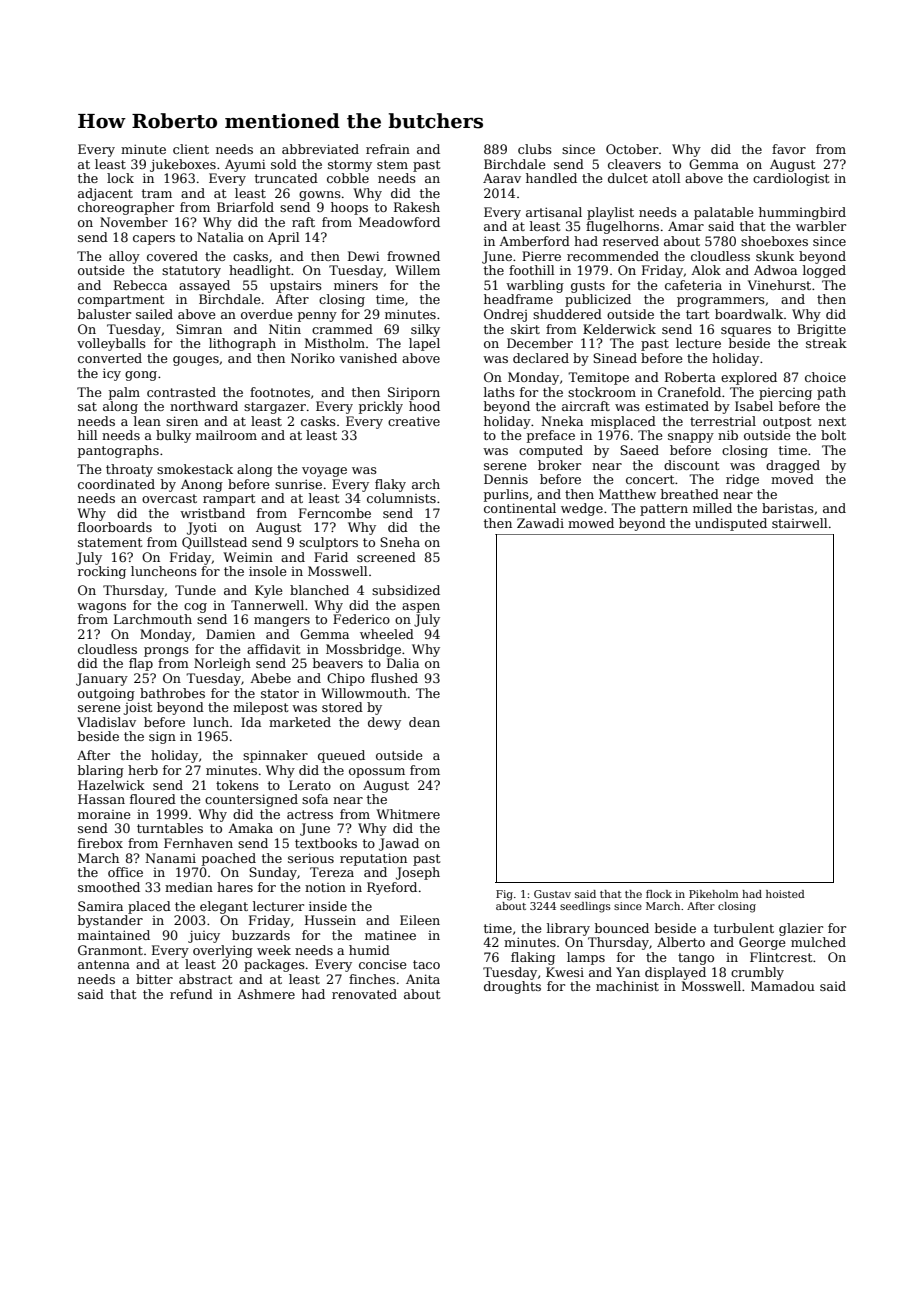 Image resolution: width=924 pixels, height=1308 pixels. I want to click on client, so click(191, 149).
